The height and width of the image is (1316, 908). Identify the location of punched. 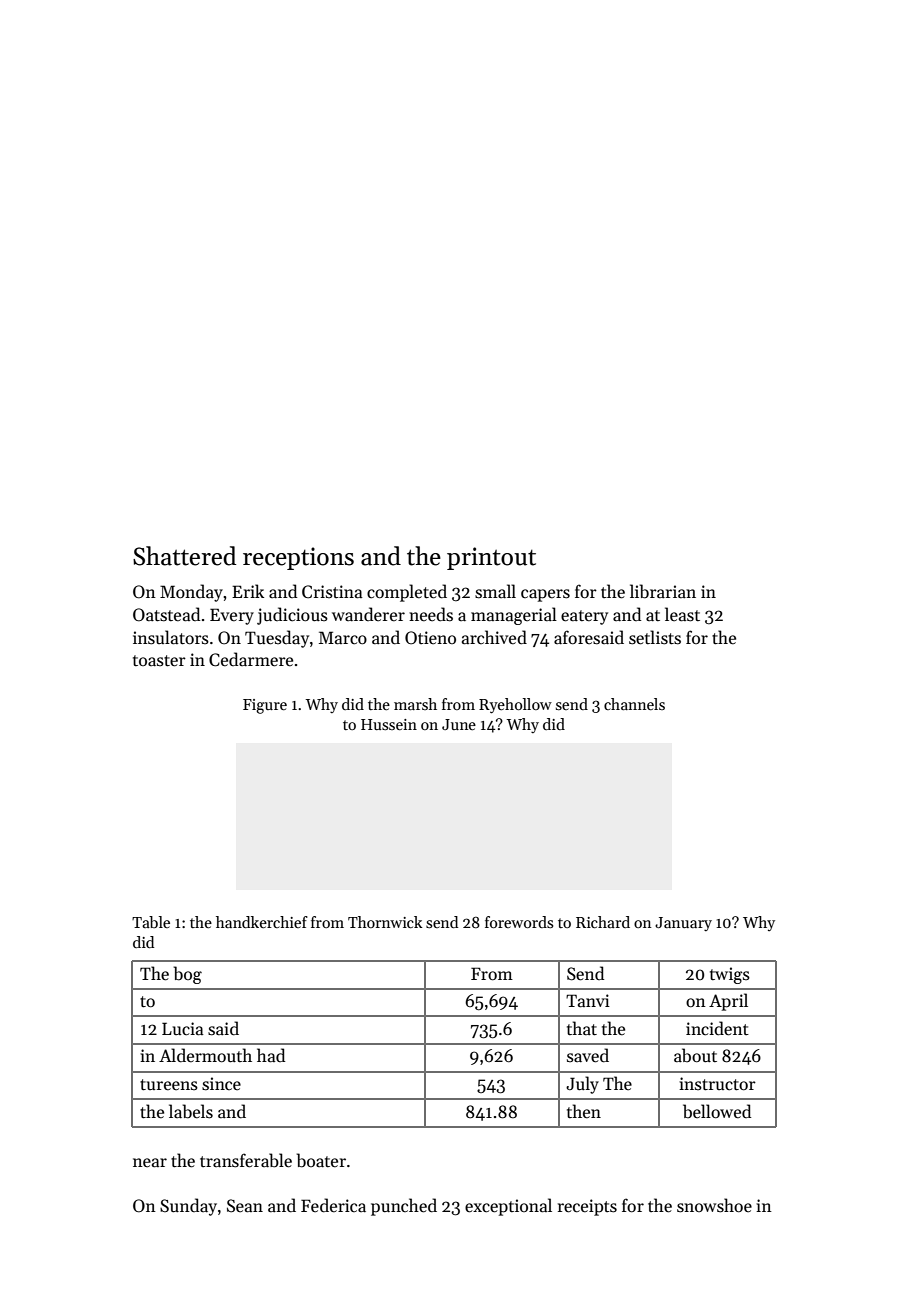
(404, 1207).
